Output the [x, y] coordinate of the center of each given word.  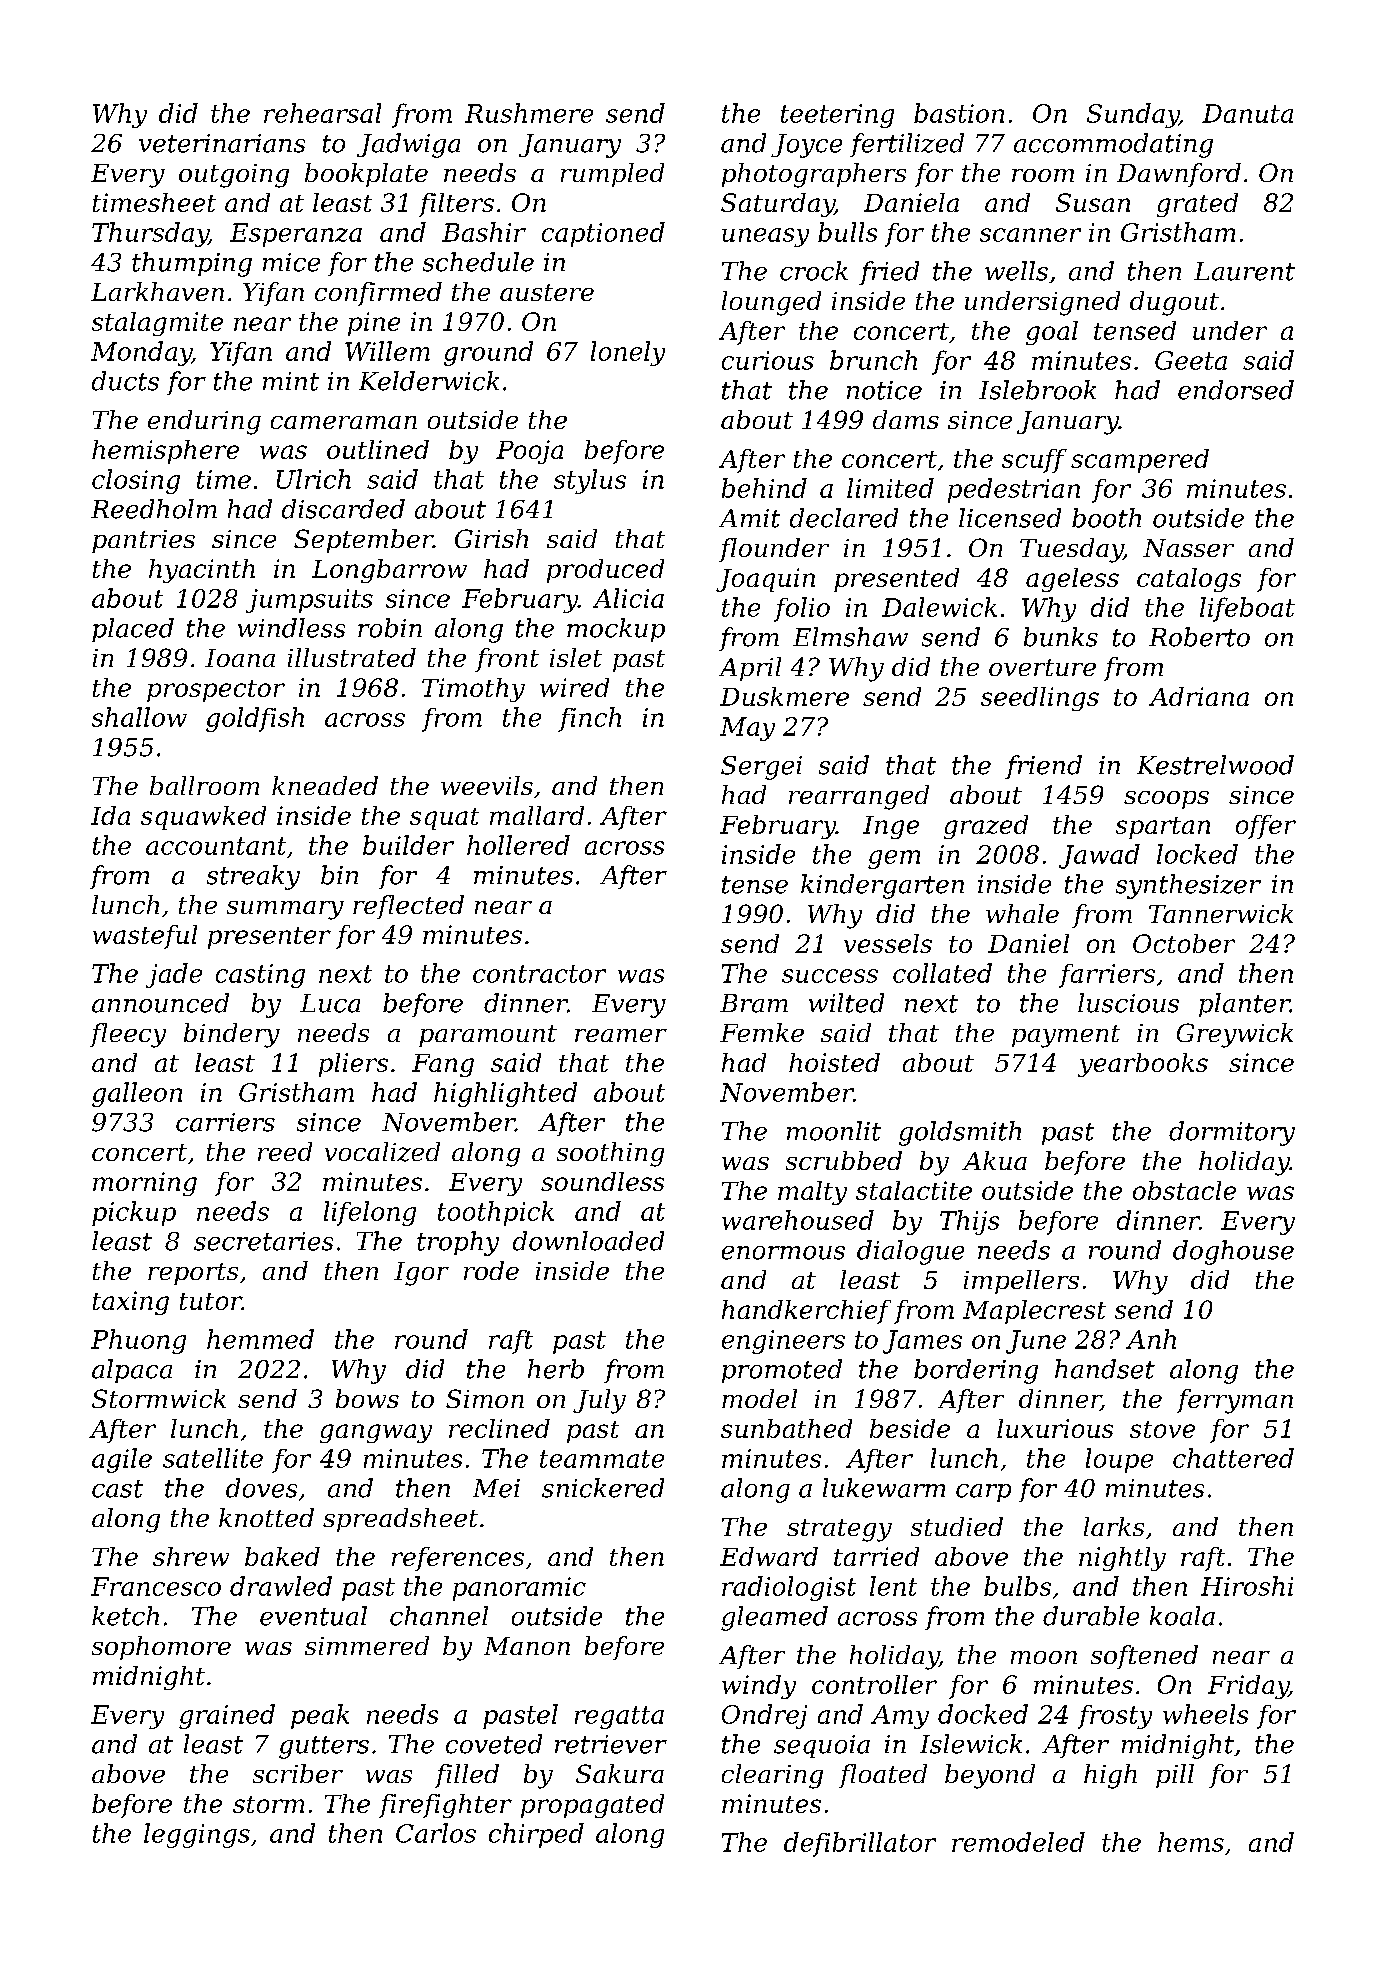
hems [1191, 1842]
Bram [754, 1003]
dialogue [910, 1252]
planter [1244, 1005]
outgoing [234, 176]
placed [133, 630]
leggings [197, 1835]
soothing [610, 1154]
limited [890, 488]
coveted [494, 1744]
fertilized [907, 145]
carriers [225, 1122]
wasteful [145, 937]
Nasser [1188, 548]
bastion [959, 113]
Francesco [156, 1586]
